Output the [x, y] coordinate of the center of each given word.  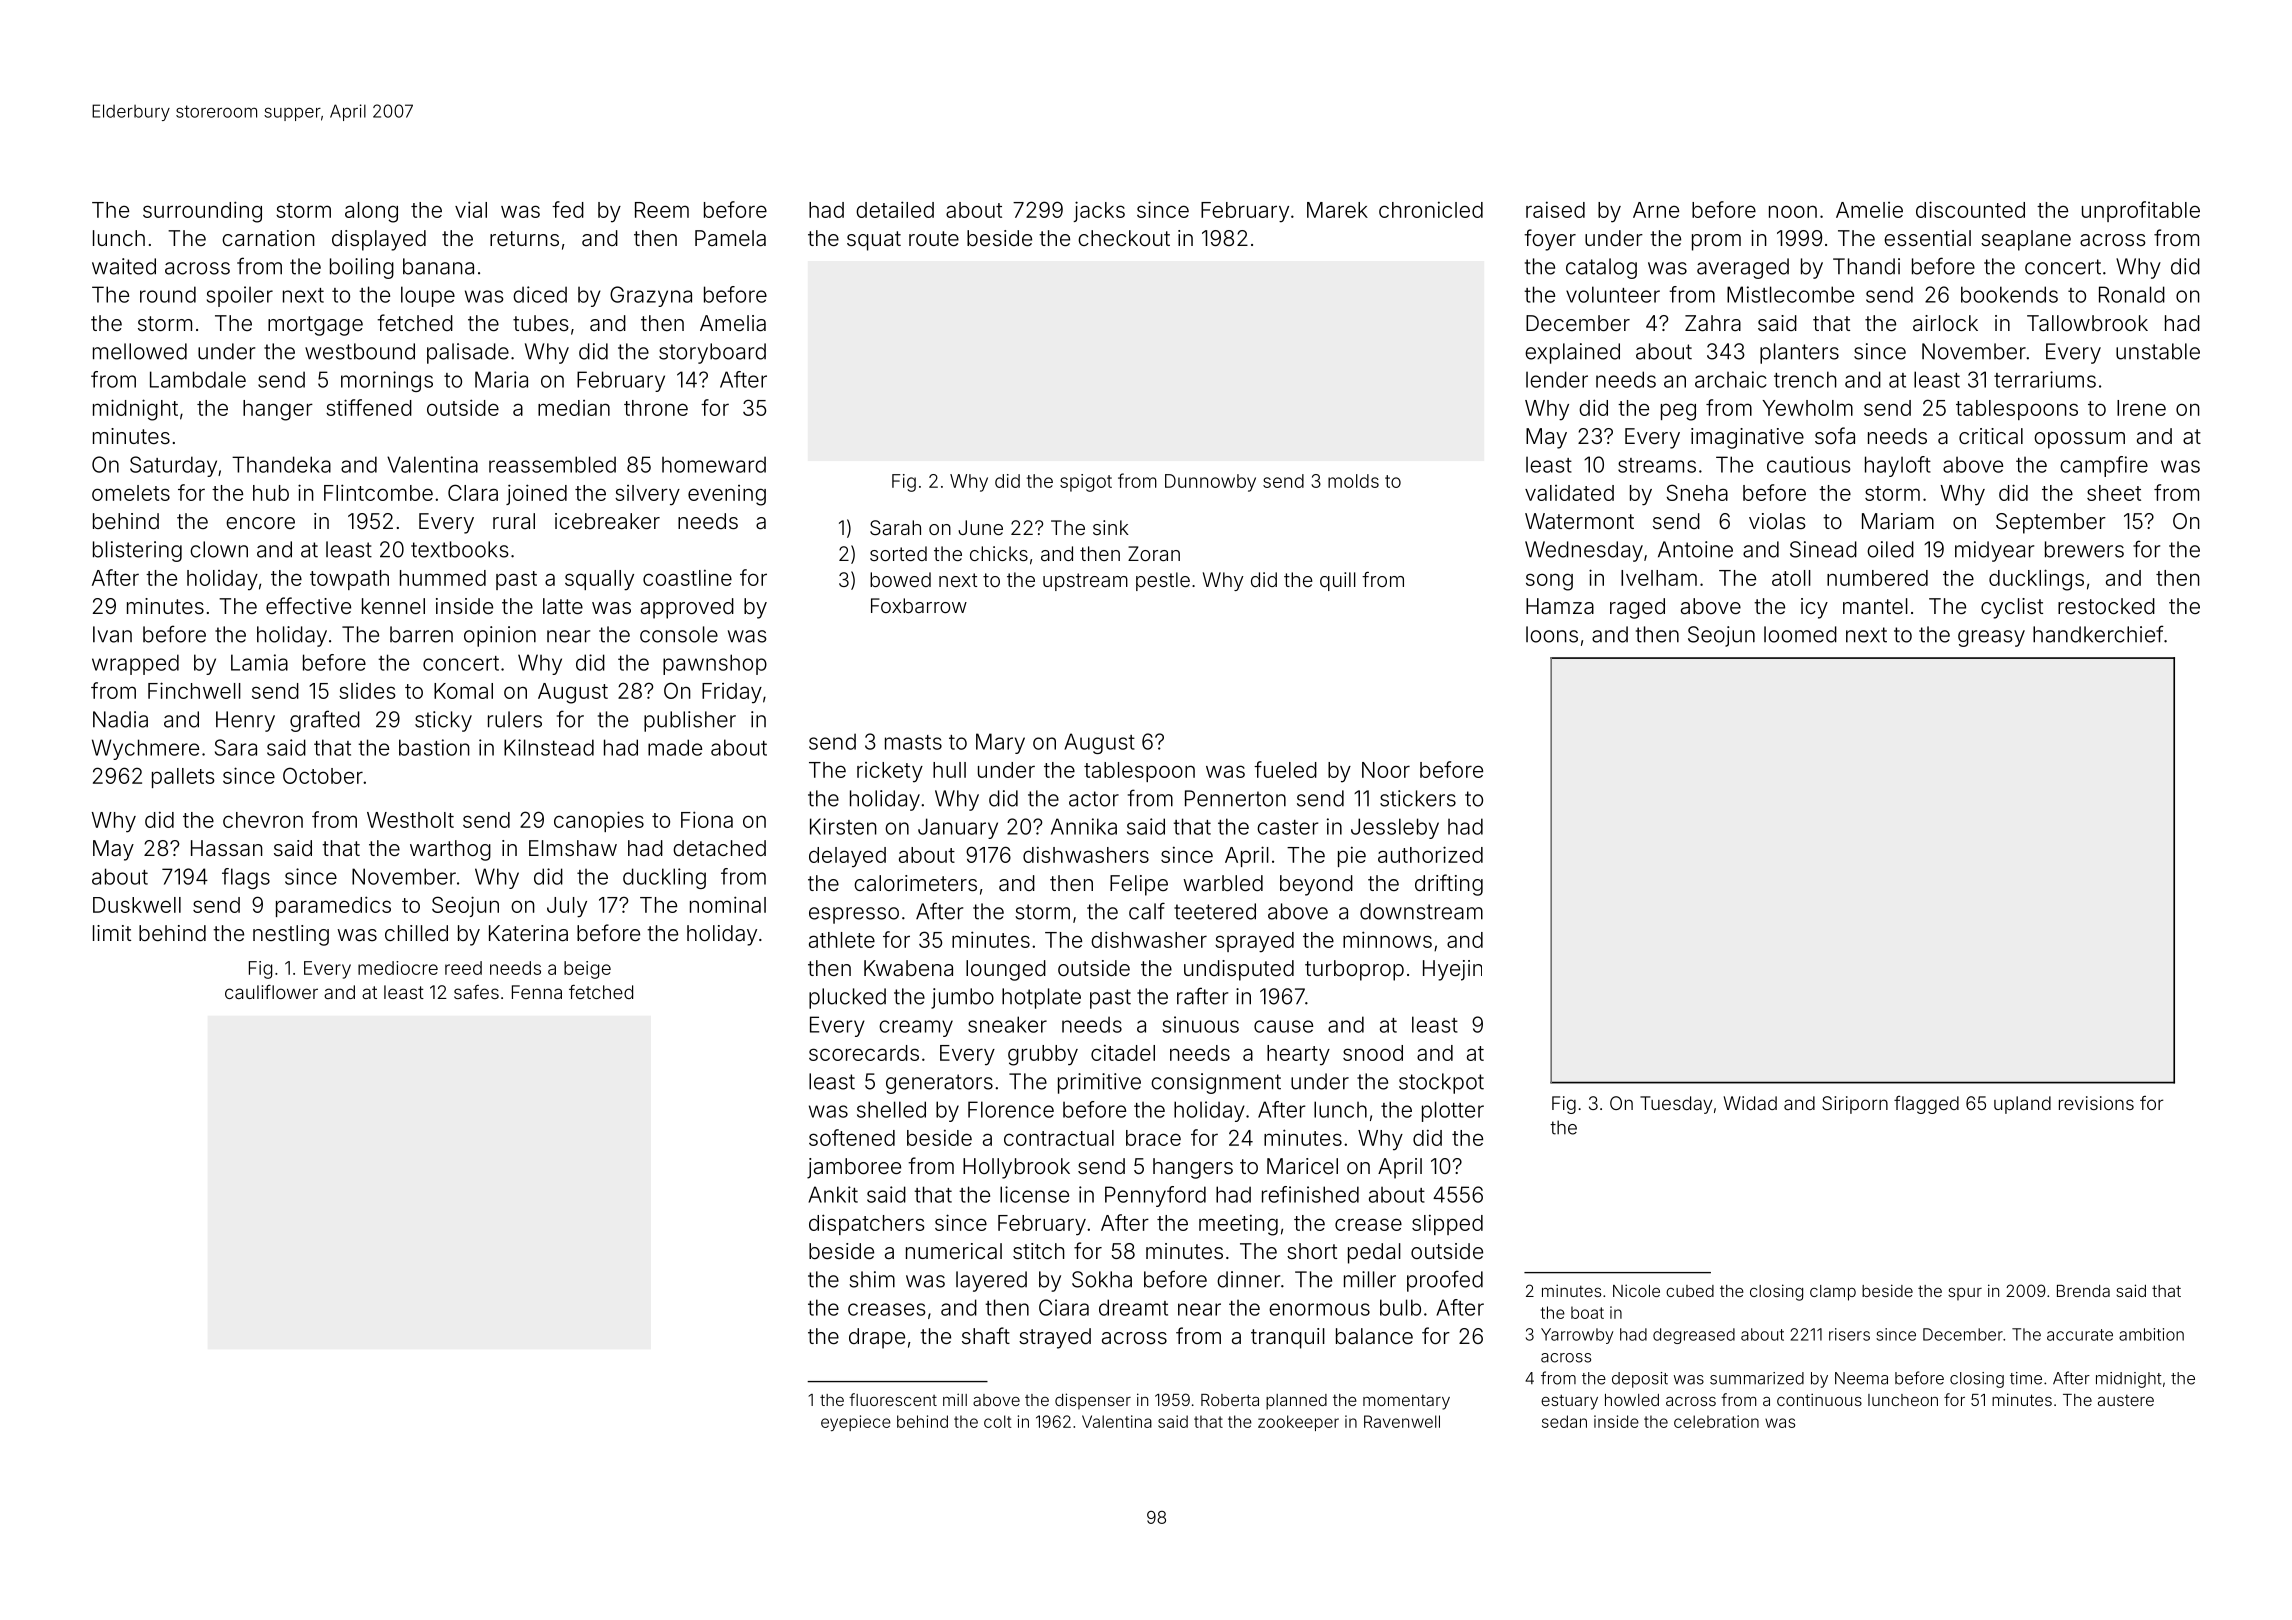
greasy [1991, 638]
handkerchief [2098, 634]
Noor [1386, 770]
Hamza [1560, 606]
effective [308, 605]
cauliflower [271, 992]
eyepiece [856, 1423]
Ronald [2132, 294]
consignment [1216, 1083]
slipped [1447, 1224]
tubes [541, 323]
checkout [1124, 238]
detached [719, 848]
